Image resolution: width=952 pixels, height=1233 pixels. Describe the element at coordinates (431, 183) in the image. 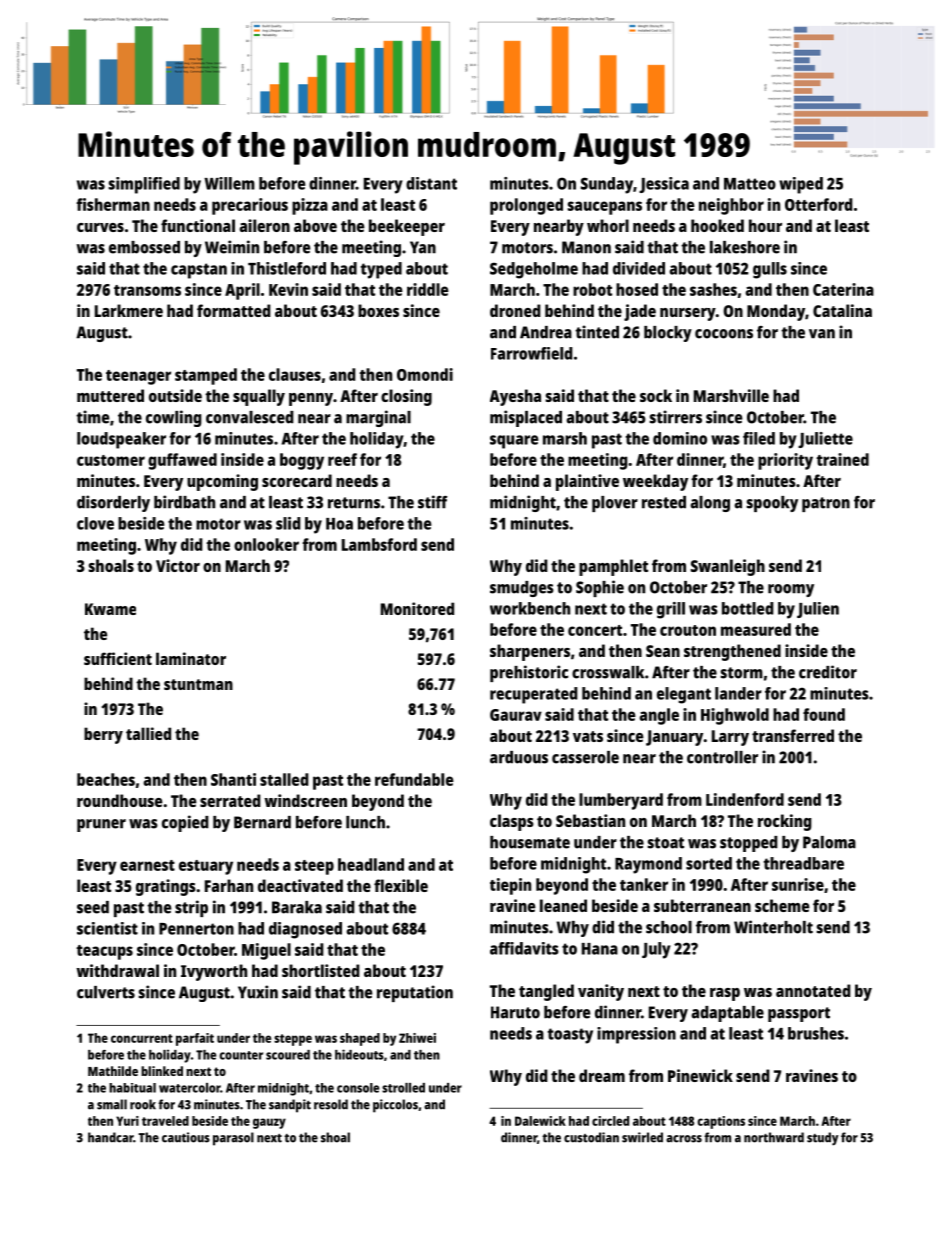

I see `distant` at that location.
